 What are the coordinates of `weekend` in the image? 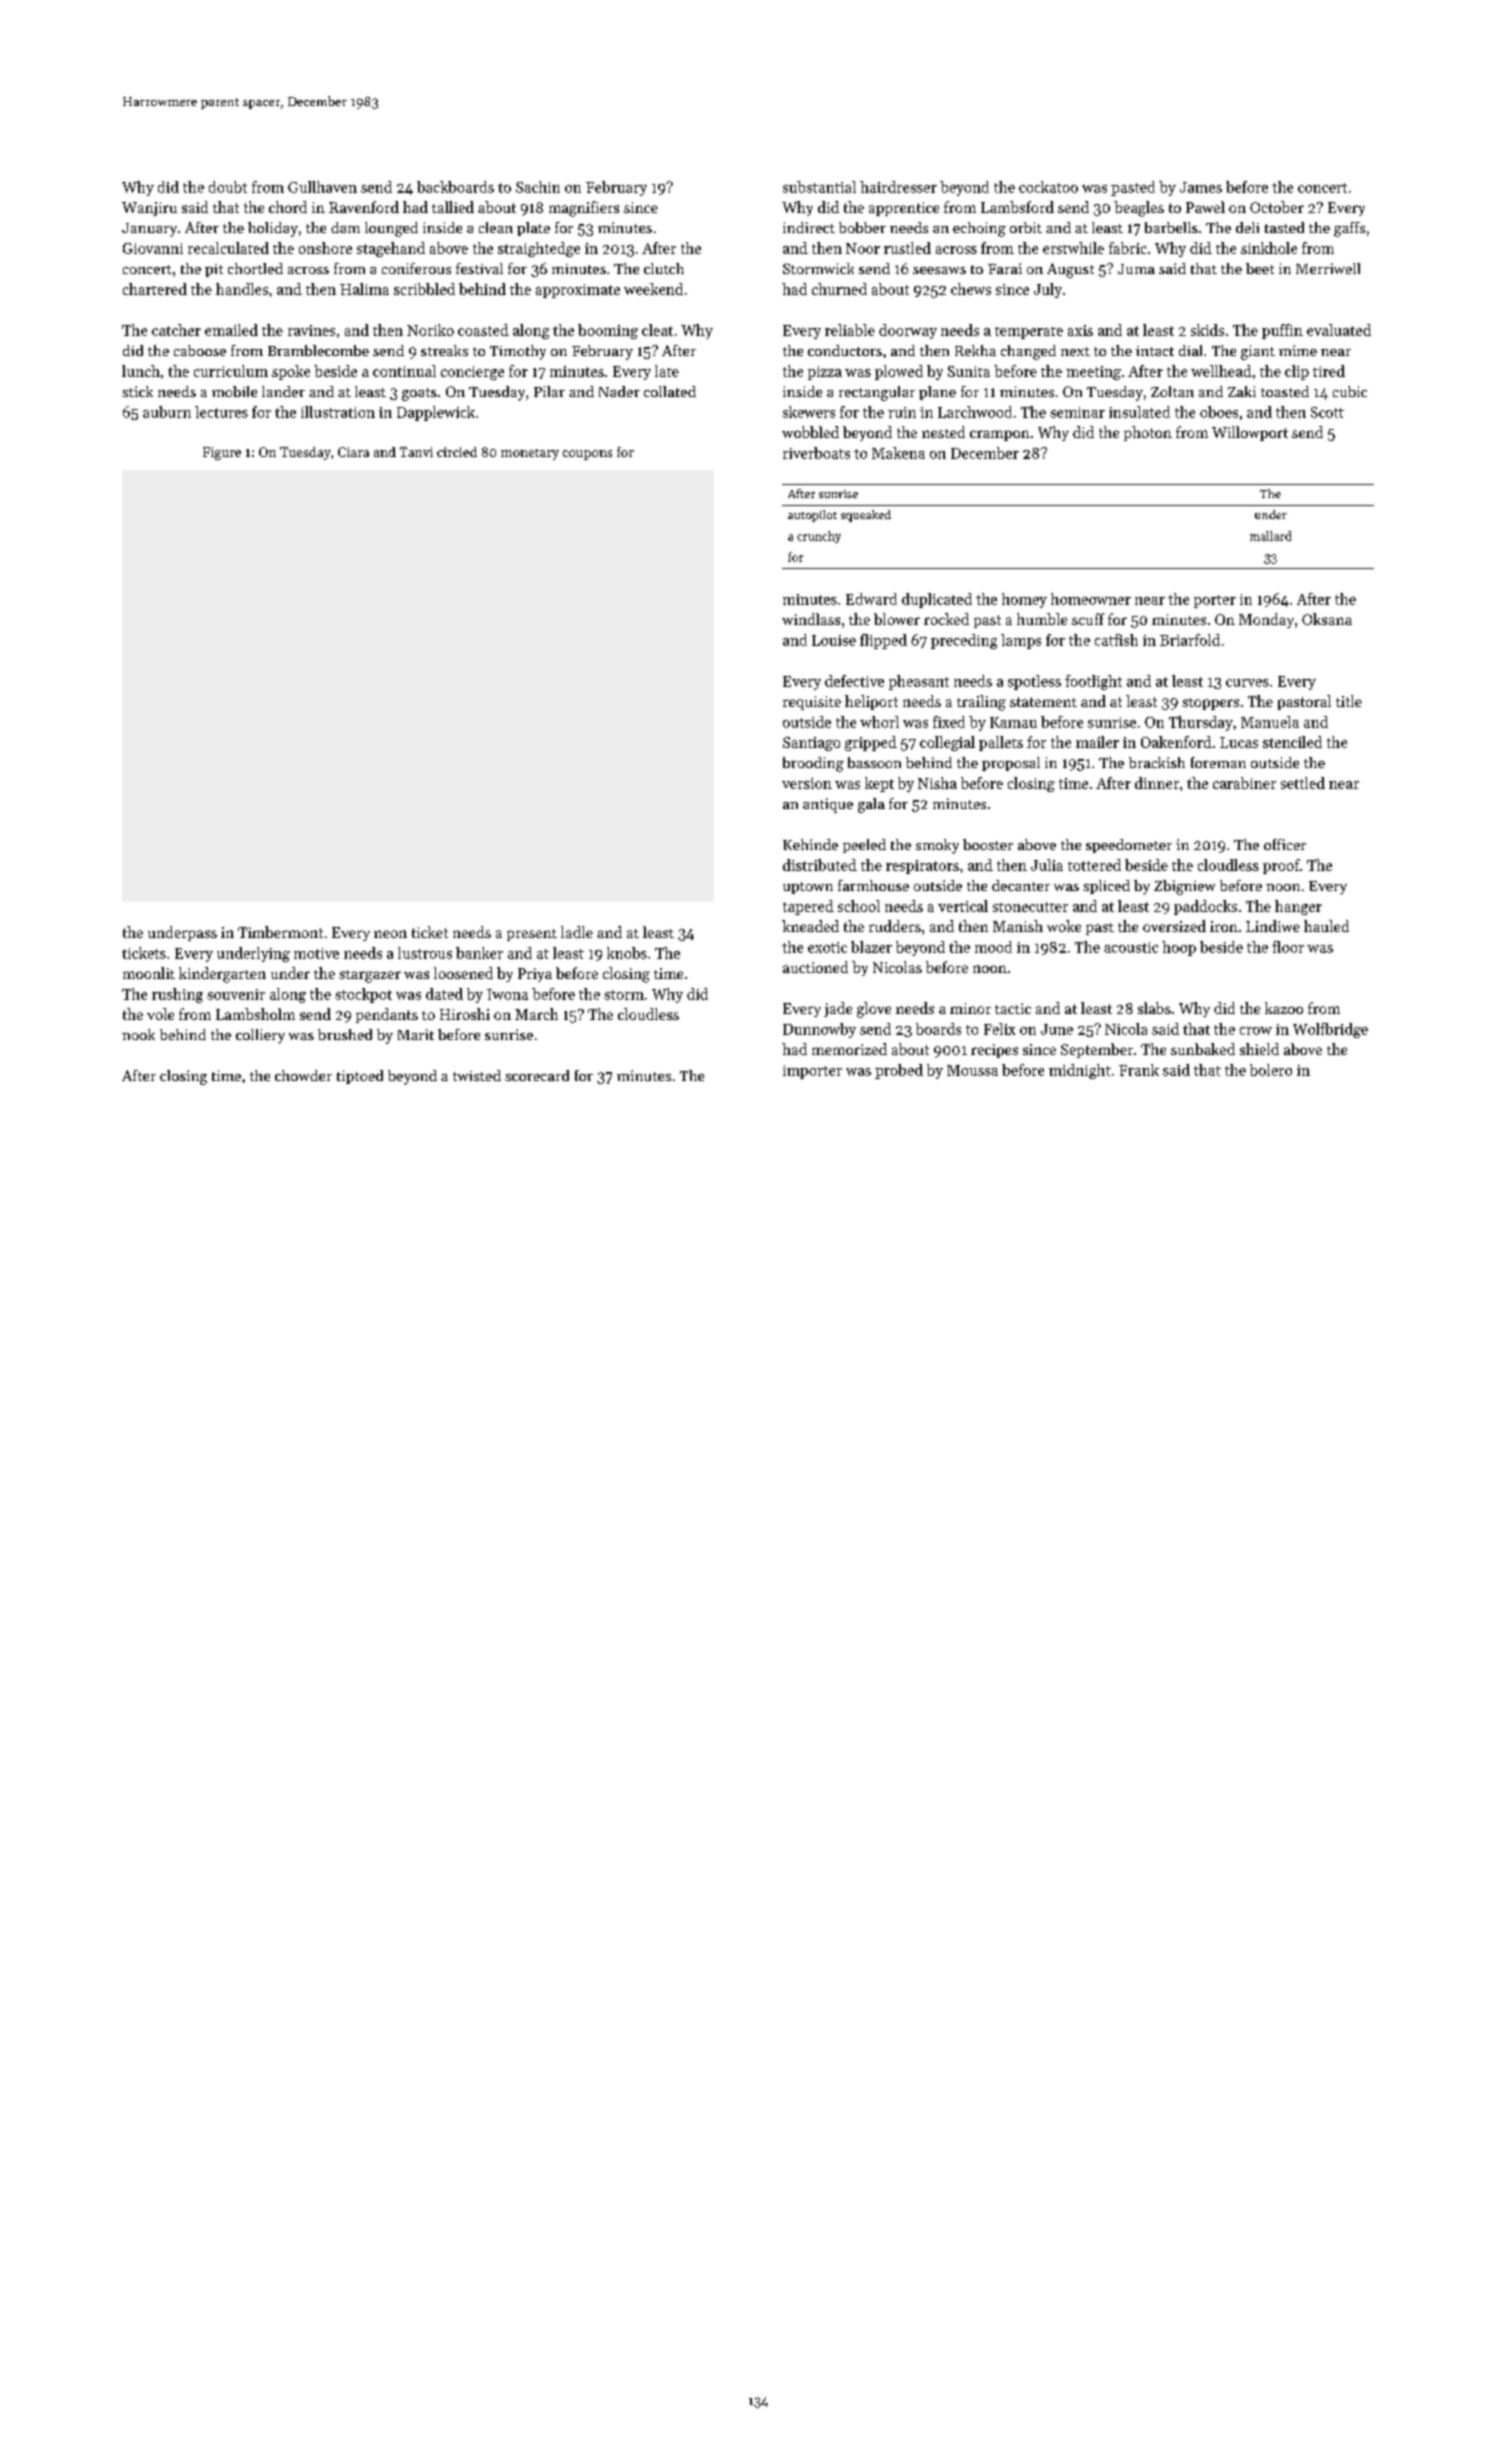 It's located at (653, 289).
